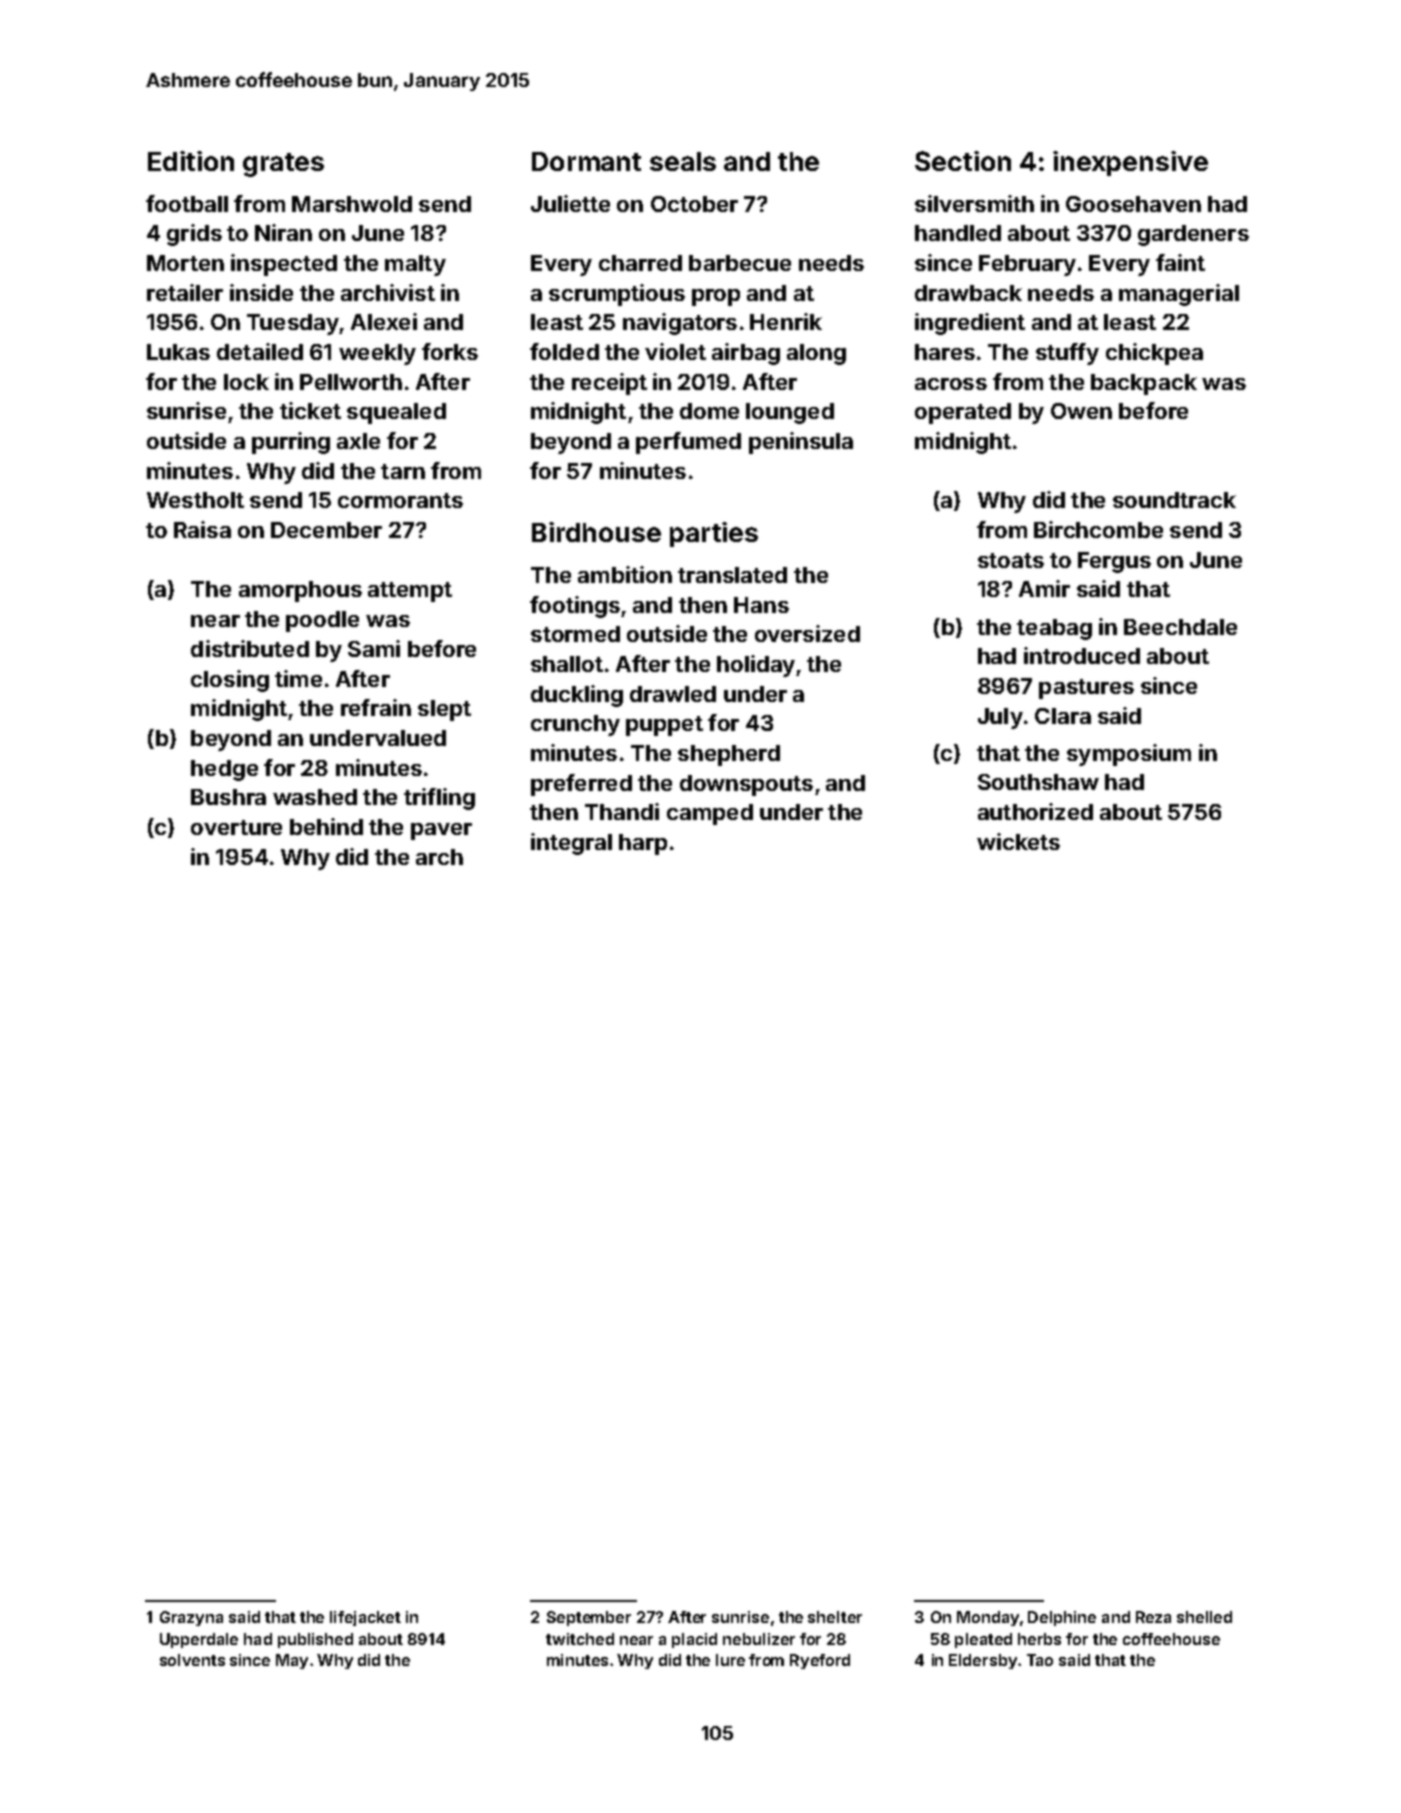  I want to click on translated, so click(732, 575).
